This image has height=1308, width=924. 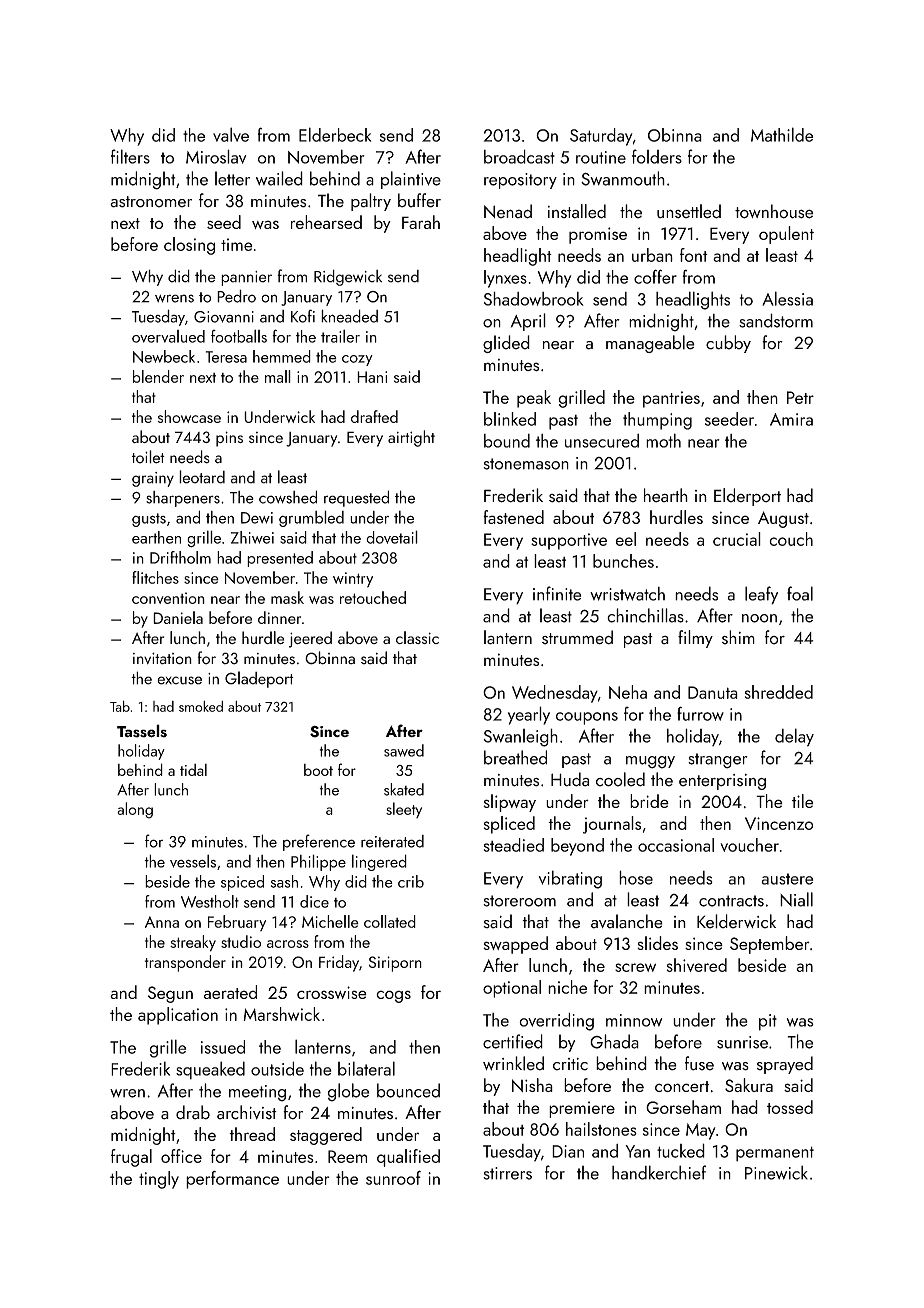 What do you see at coordinates (232, 1180) in the image?
I see `performance` at bounding box center [232, 1180].
